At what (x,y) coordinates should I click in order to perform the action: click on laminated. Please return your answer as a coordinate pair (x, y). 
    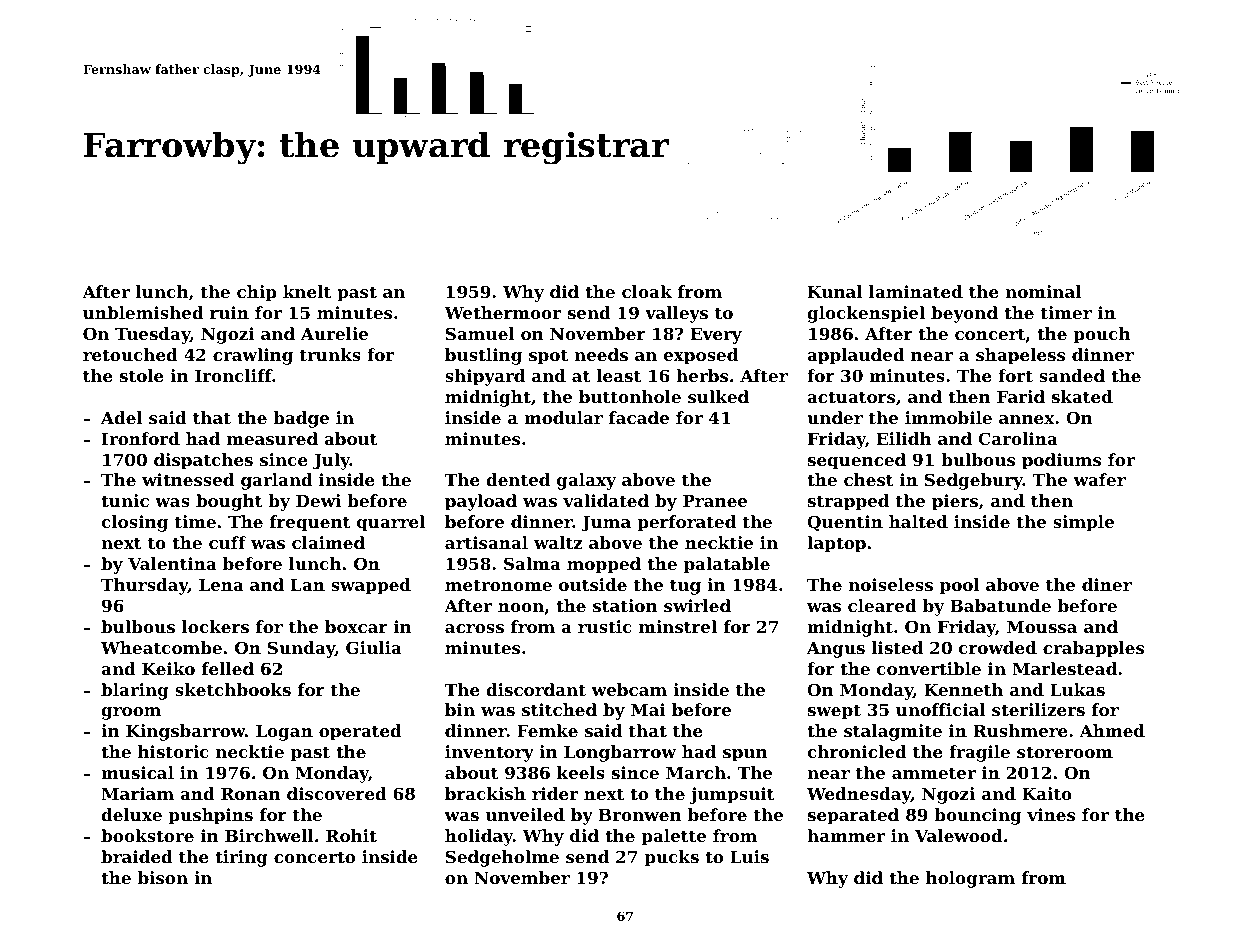
    Looking at the image, I should click on (916, 291).
